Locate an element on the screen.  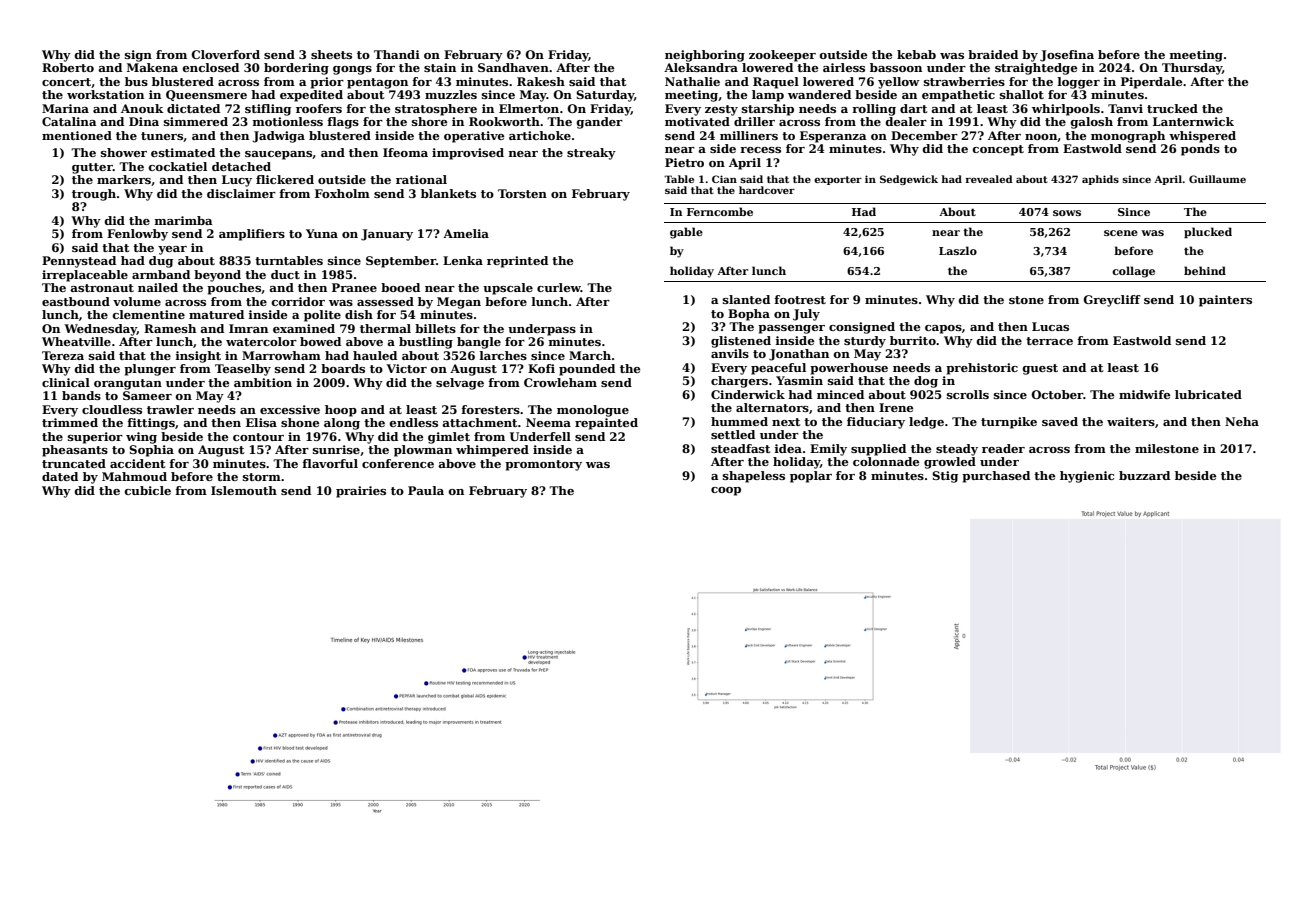
anvils is located at coordinates (730, 353).
